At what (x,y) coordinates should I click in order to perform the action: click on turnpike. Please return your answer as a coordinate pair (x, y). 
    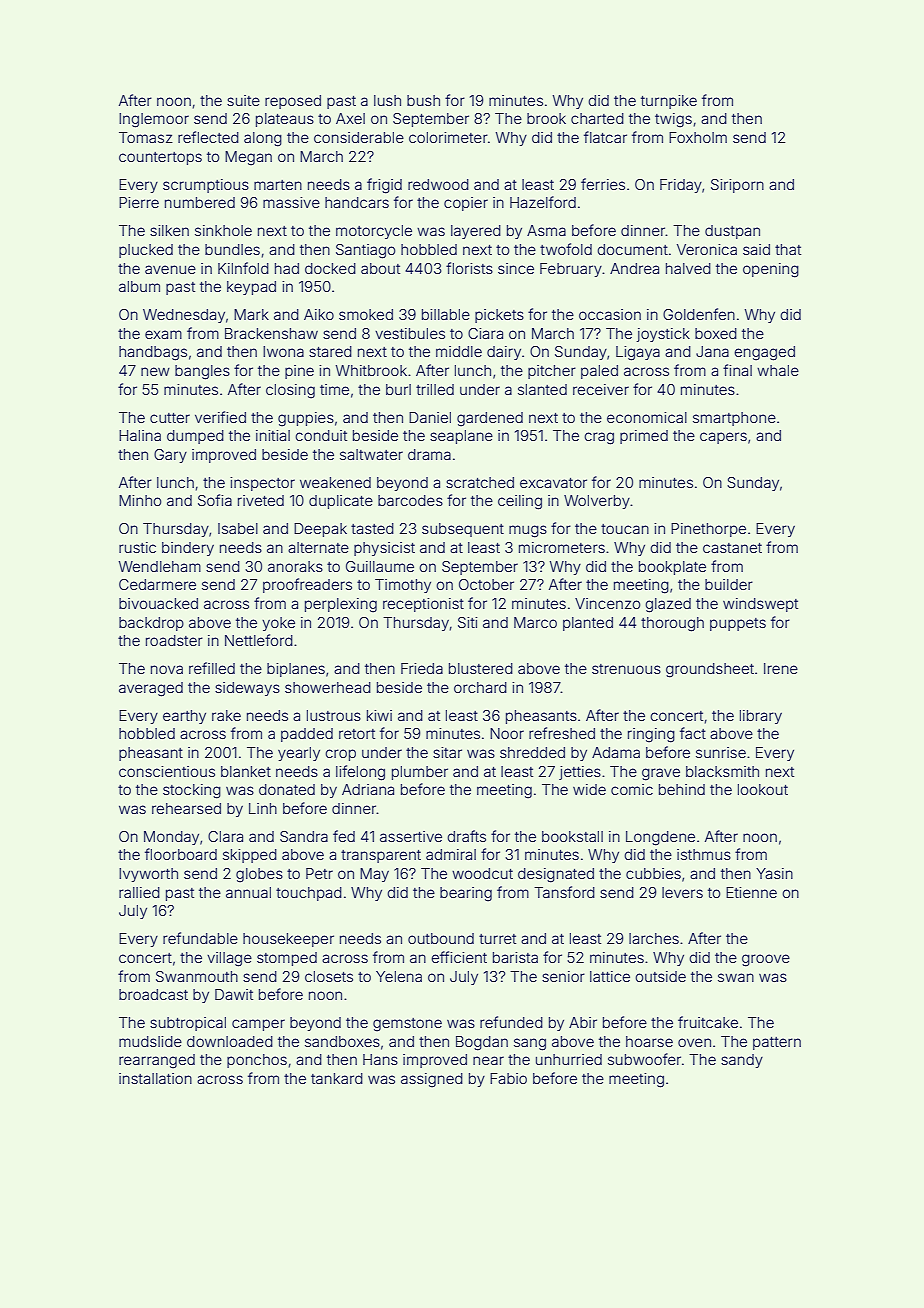
    Looking at the image, I should click on (669, 102).
